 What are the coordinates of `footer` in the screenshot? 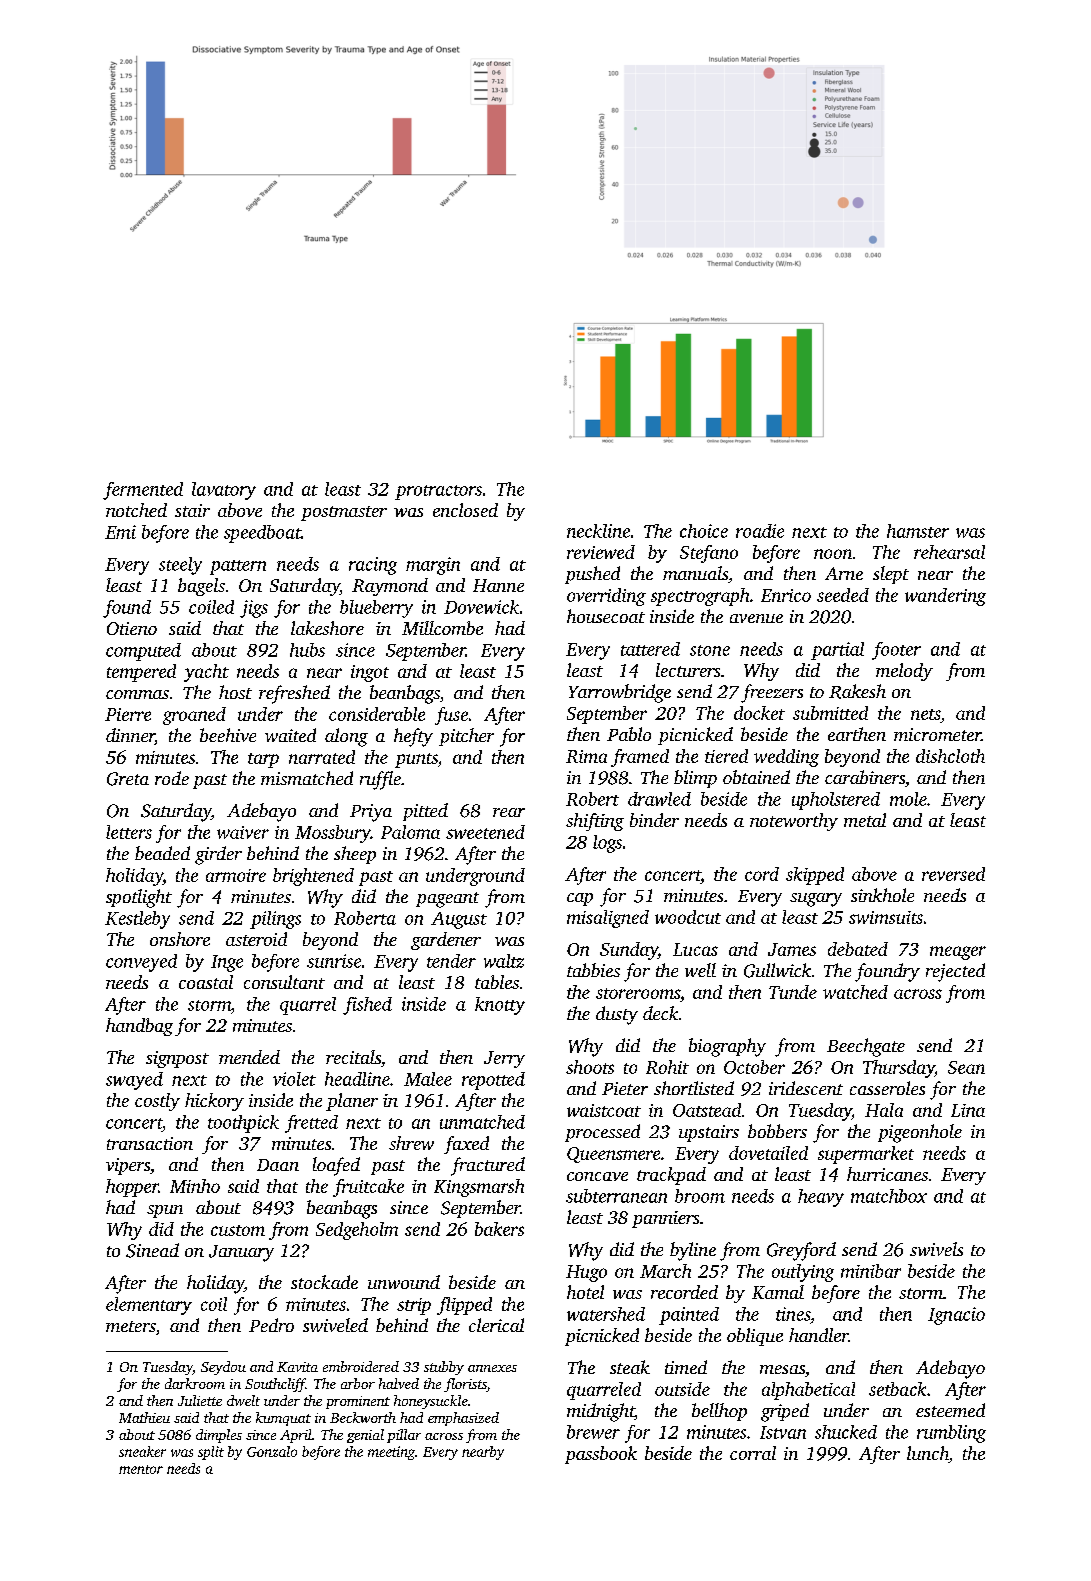 It's located at (896, 651).
